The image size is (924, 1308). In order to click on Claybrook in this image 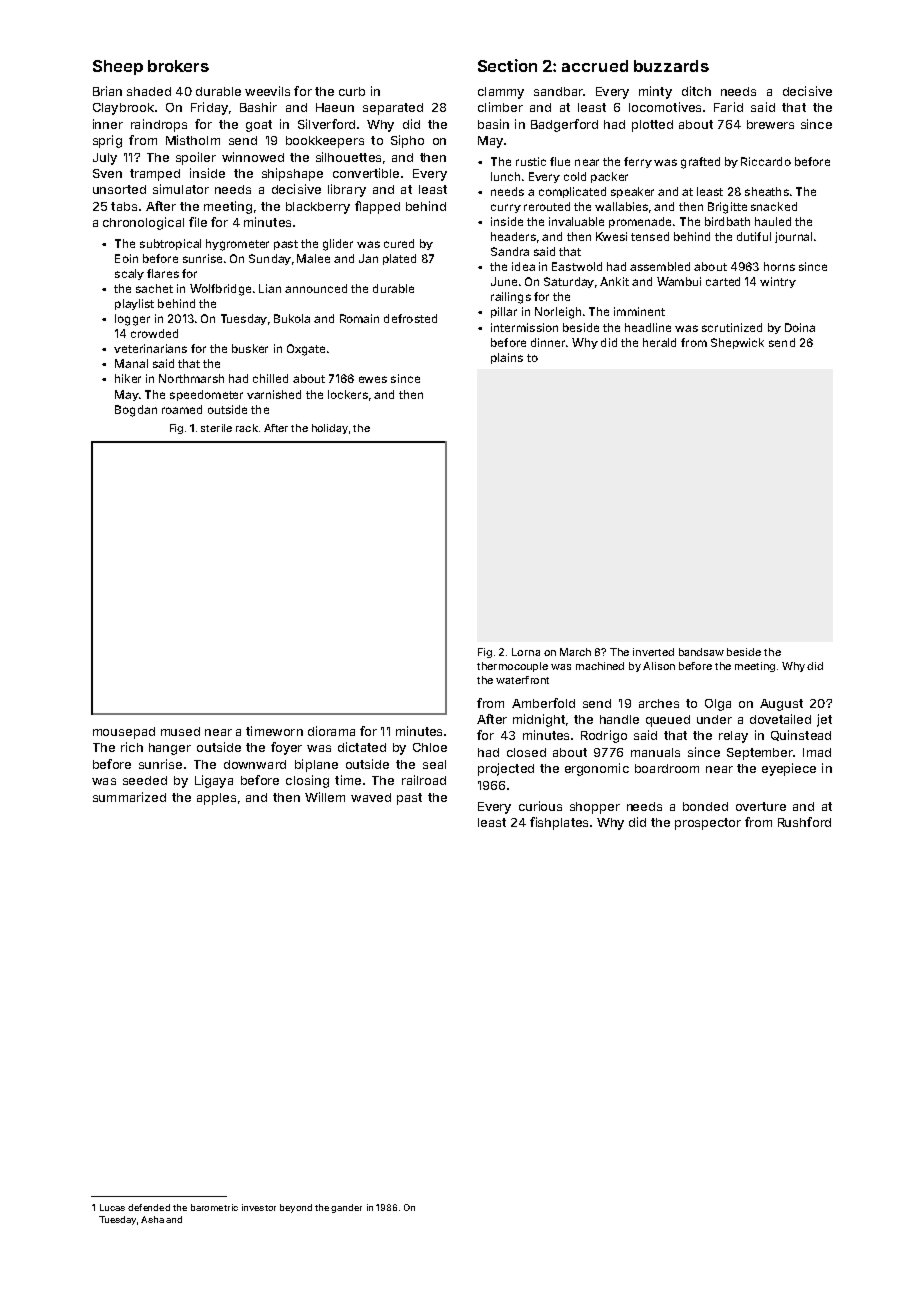, I will do `click(123, 109)`.
